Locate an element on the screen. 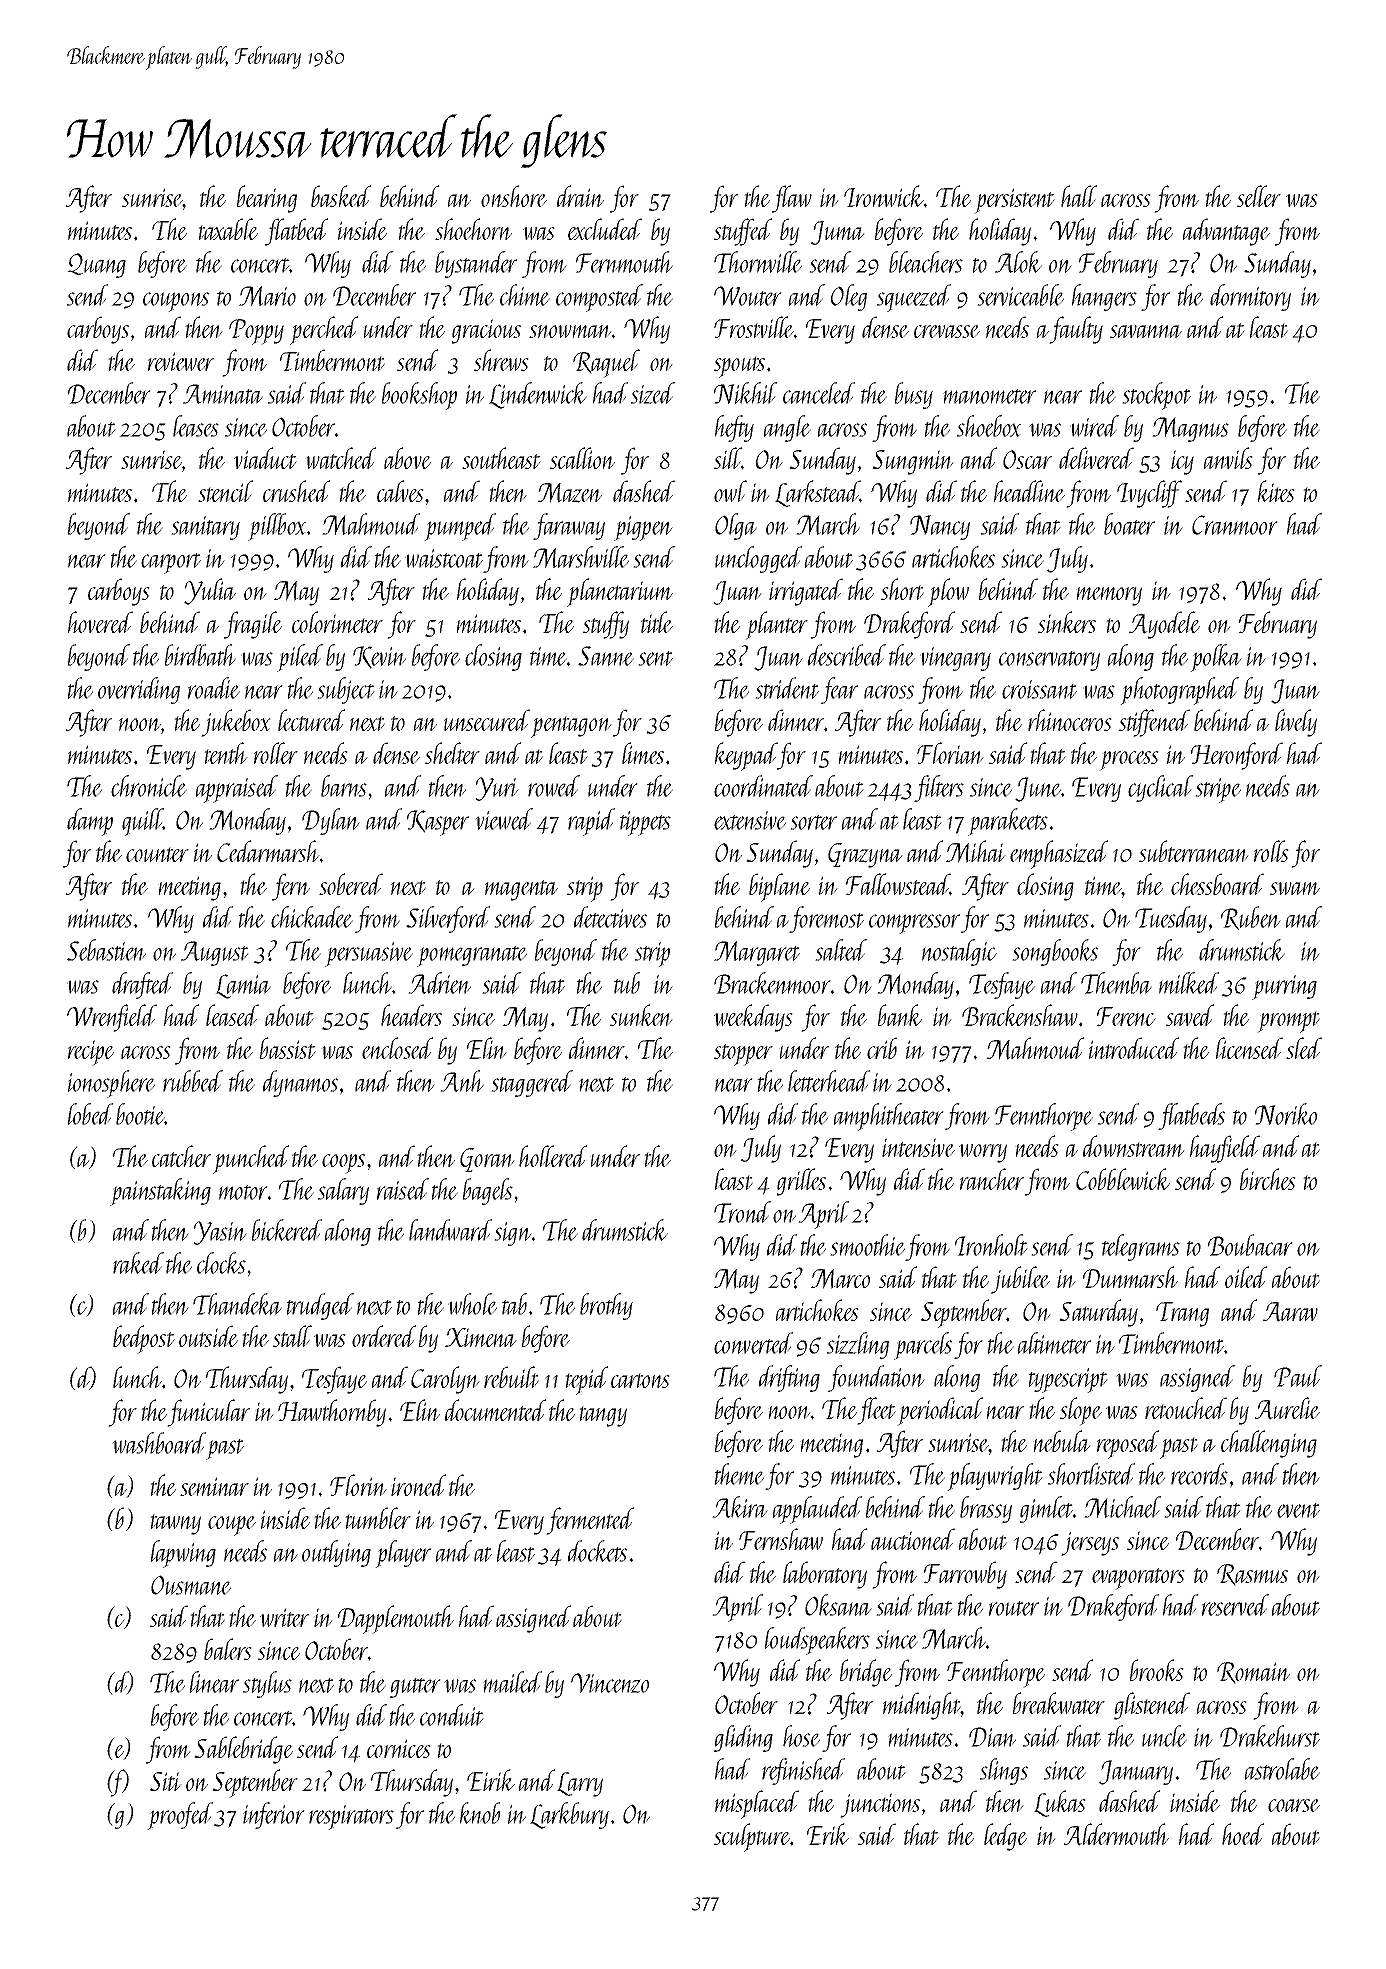 The image size is (1386, 1969). onshore is located at coordinates (514, 196).
